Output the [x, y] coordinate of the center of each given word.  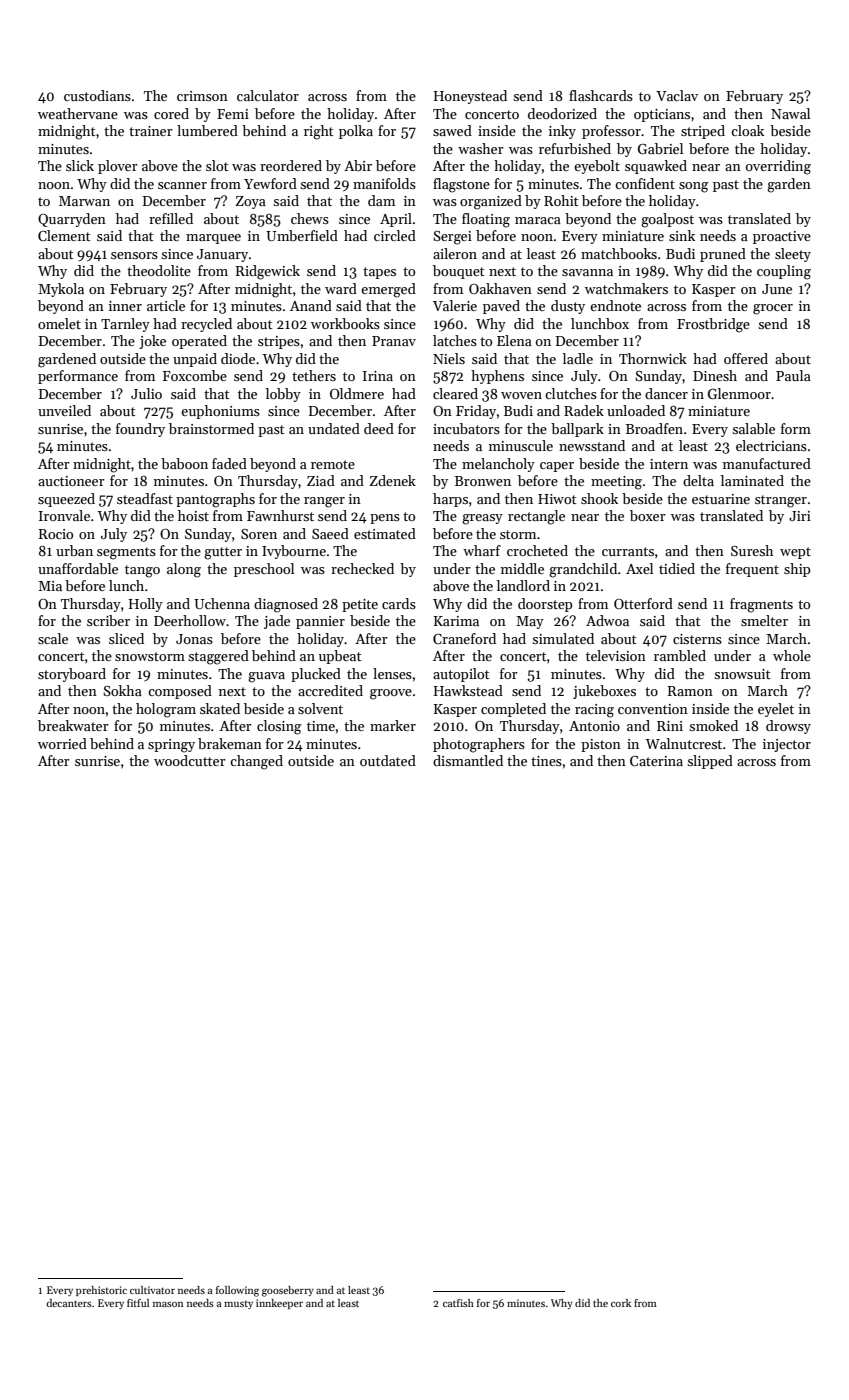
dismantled [468, 760]
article [166, 305]
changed [256, 762]
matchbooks [619, 253]
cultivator [152, 1290]
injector [787, 745]
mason [168, 1304]
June [777, 289]
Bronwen [483, 481]
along [184, 570]
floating [486, 220]
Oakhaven [500, 288]
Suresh [752, 550]
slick [80, 165]
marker [393, 725]
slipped [710, 762]
